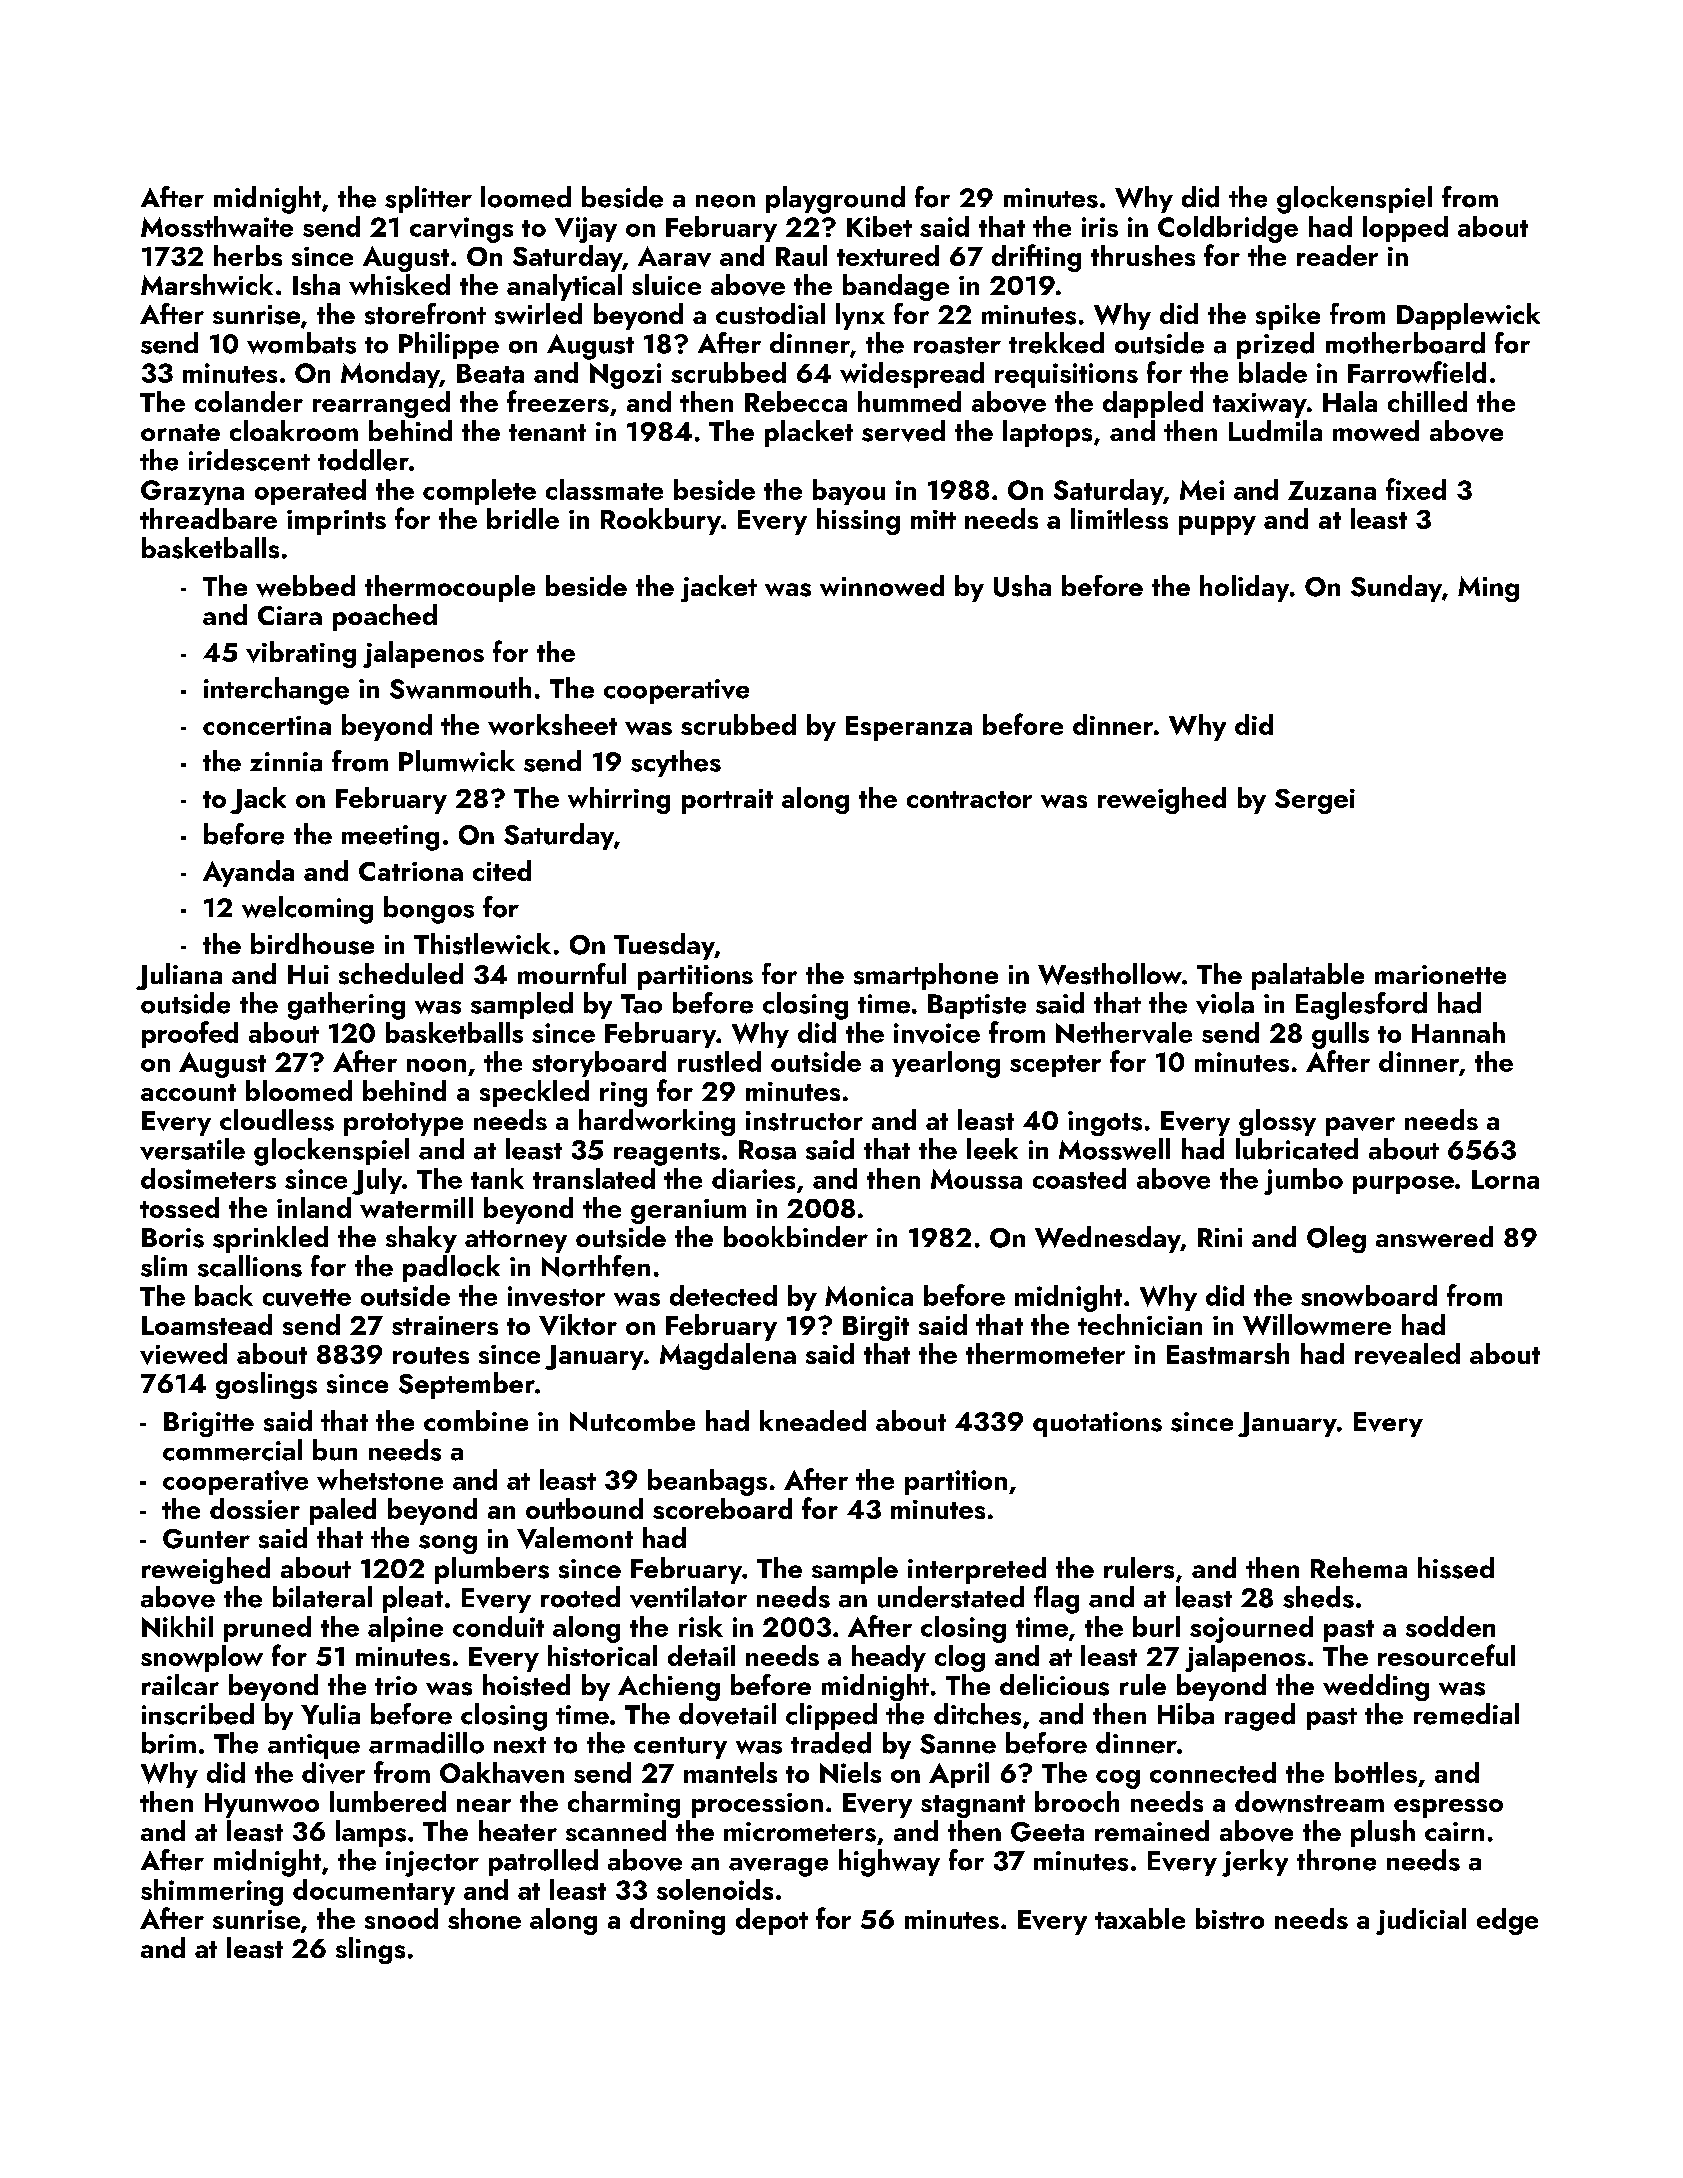 The height and width of the document is (2178, 1683). Describe the element at coordinates (1434, 1237) in the document. I see `answered` at that location.
